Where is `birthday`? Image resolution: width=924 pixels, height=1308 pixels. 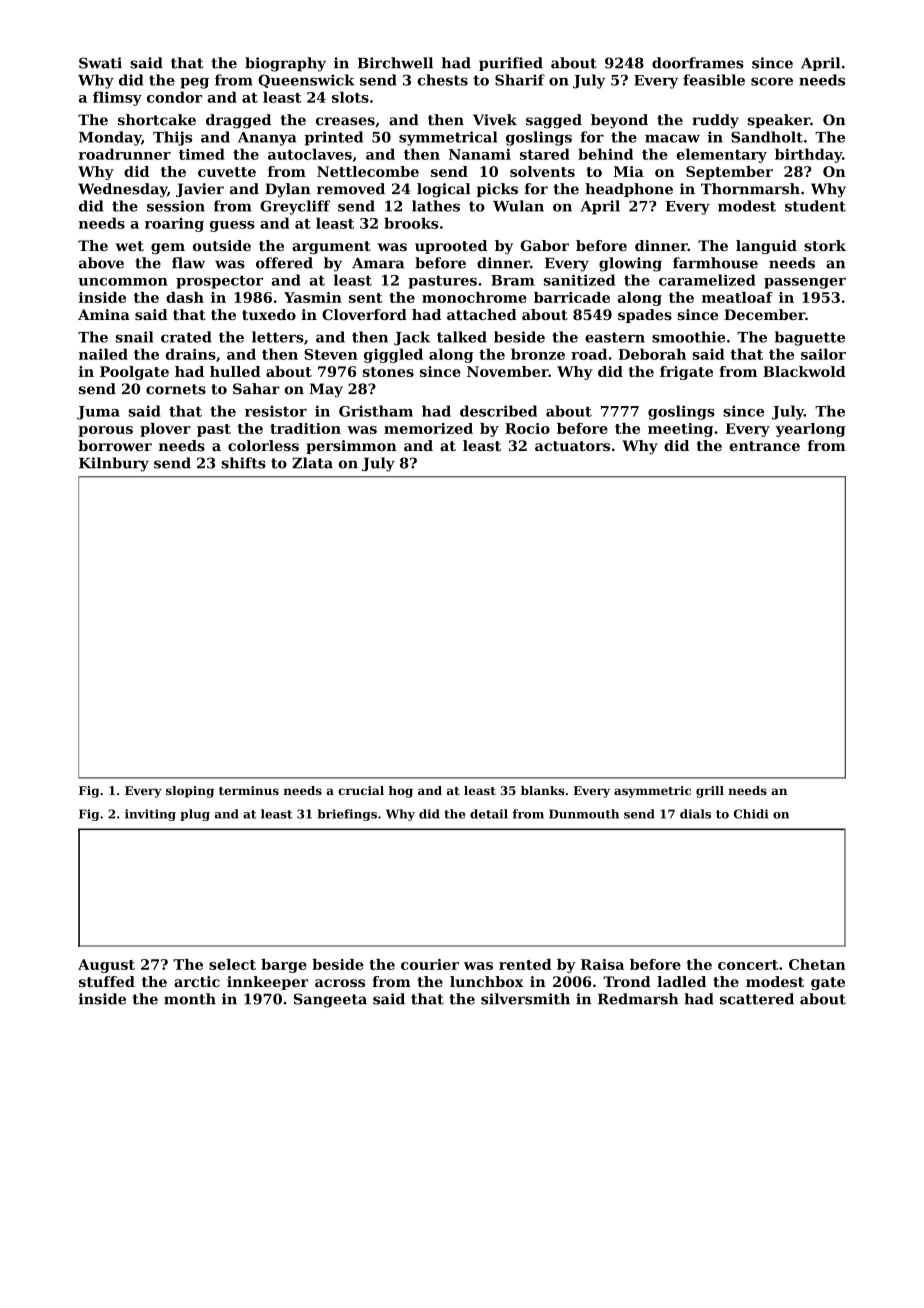 birthday is located at coordinates (808, 155).
